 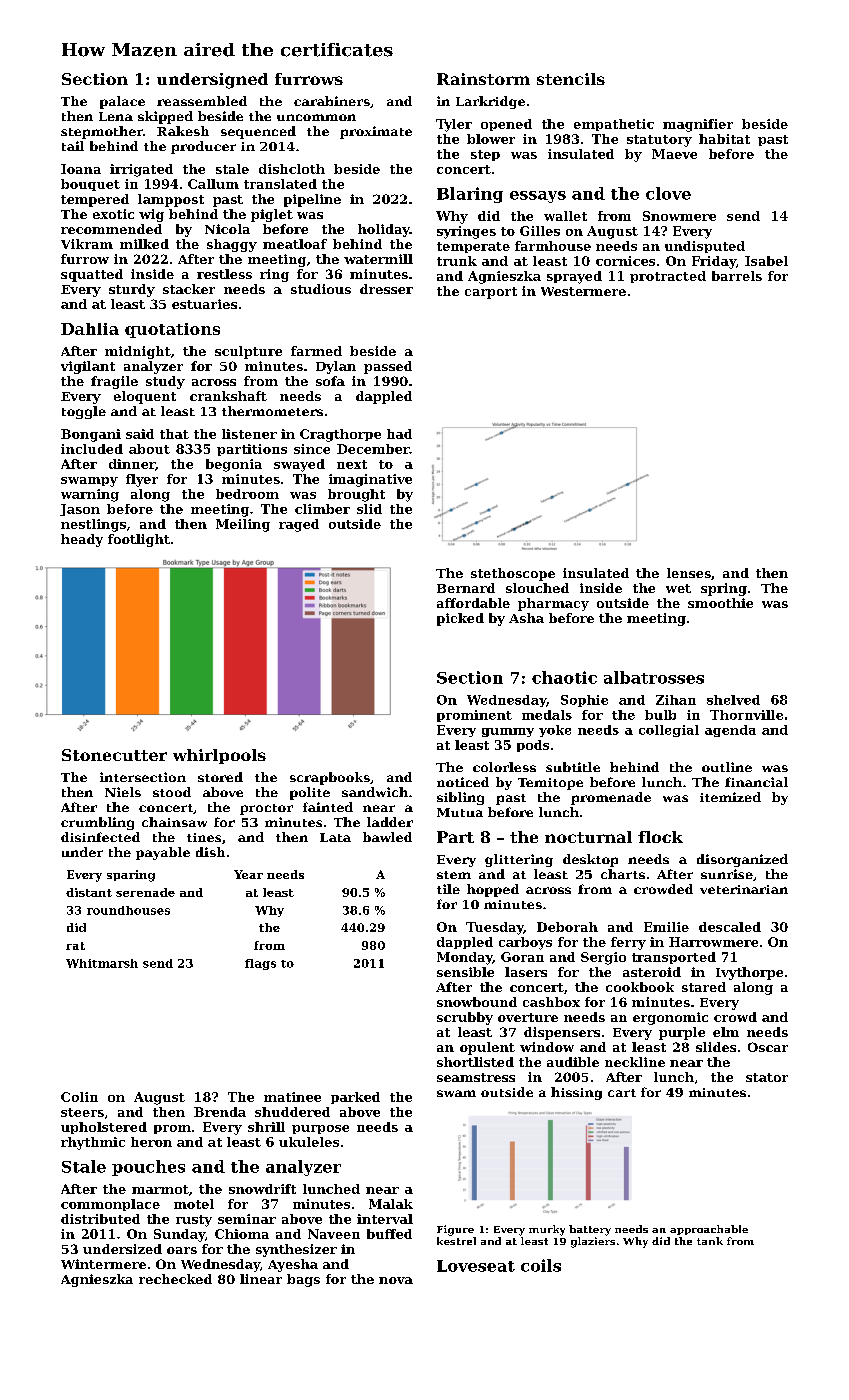 I want to click on flyer, so click(x=142, y=480).
